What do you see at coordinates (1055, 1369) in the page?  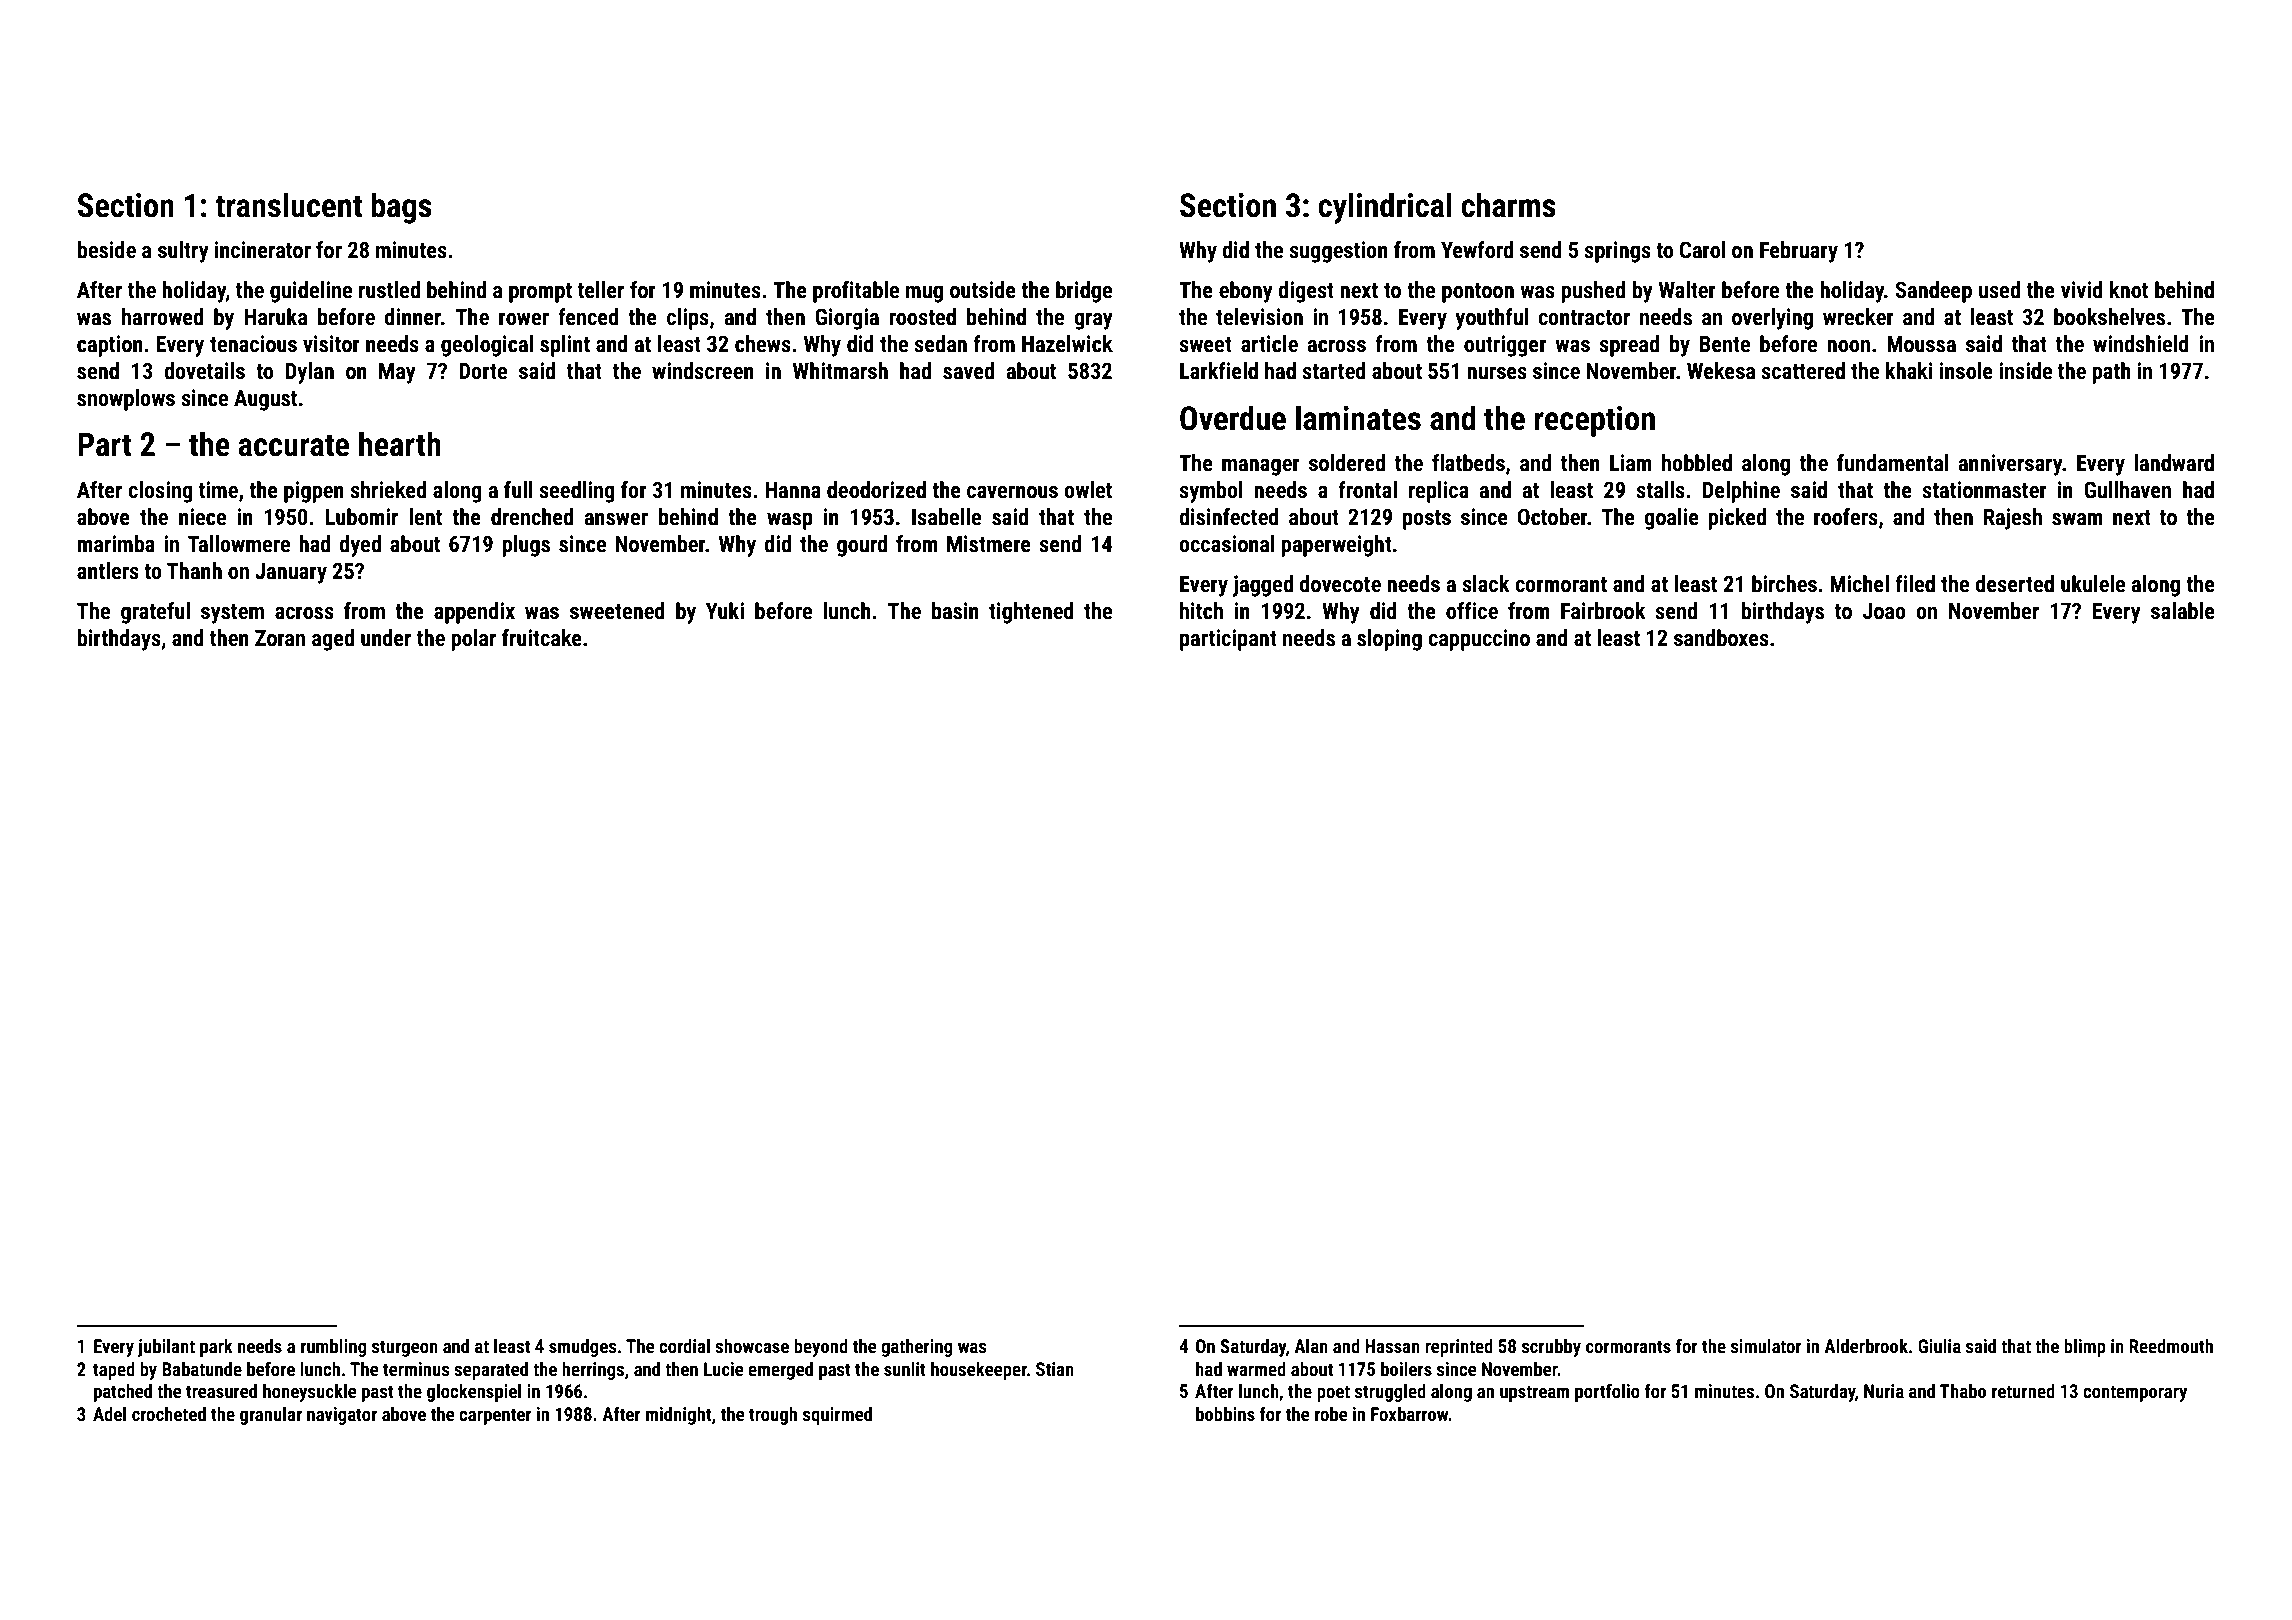 I see `Stian` at bounding box center [1055, 1369].
